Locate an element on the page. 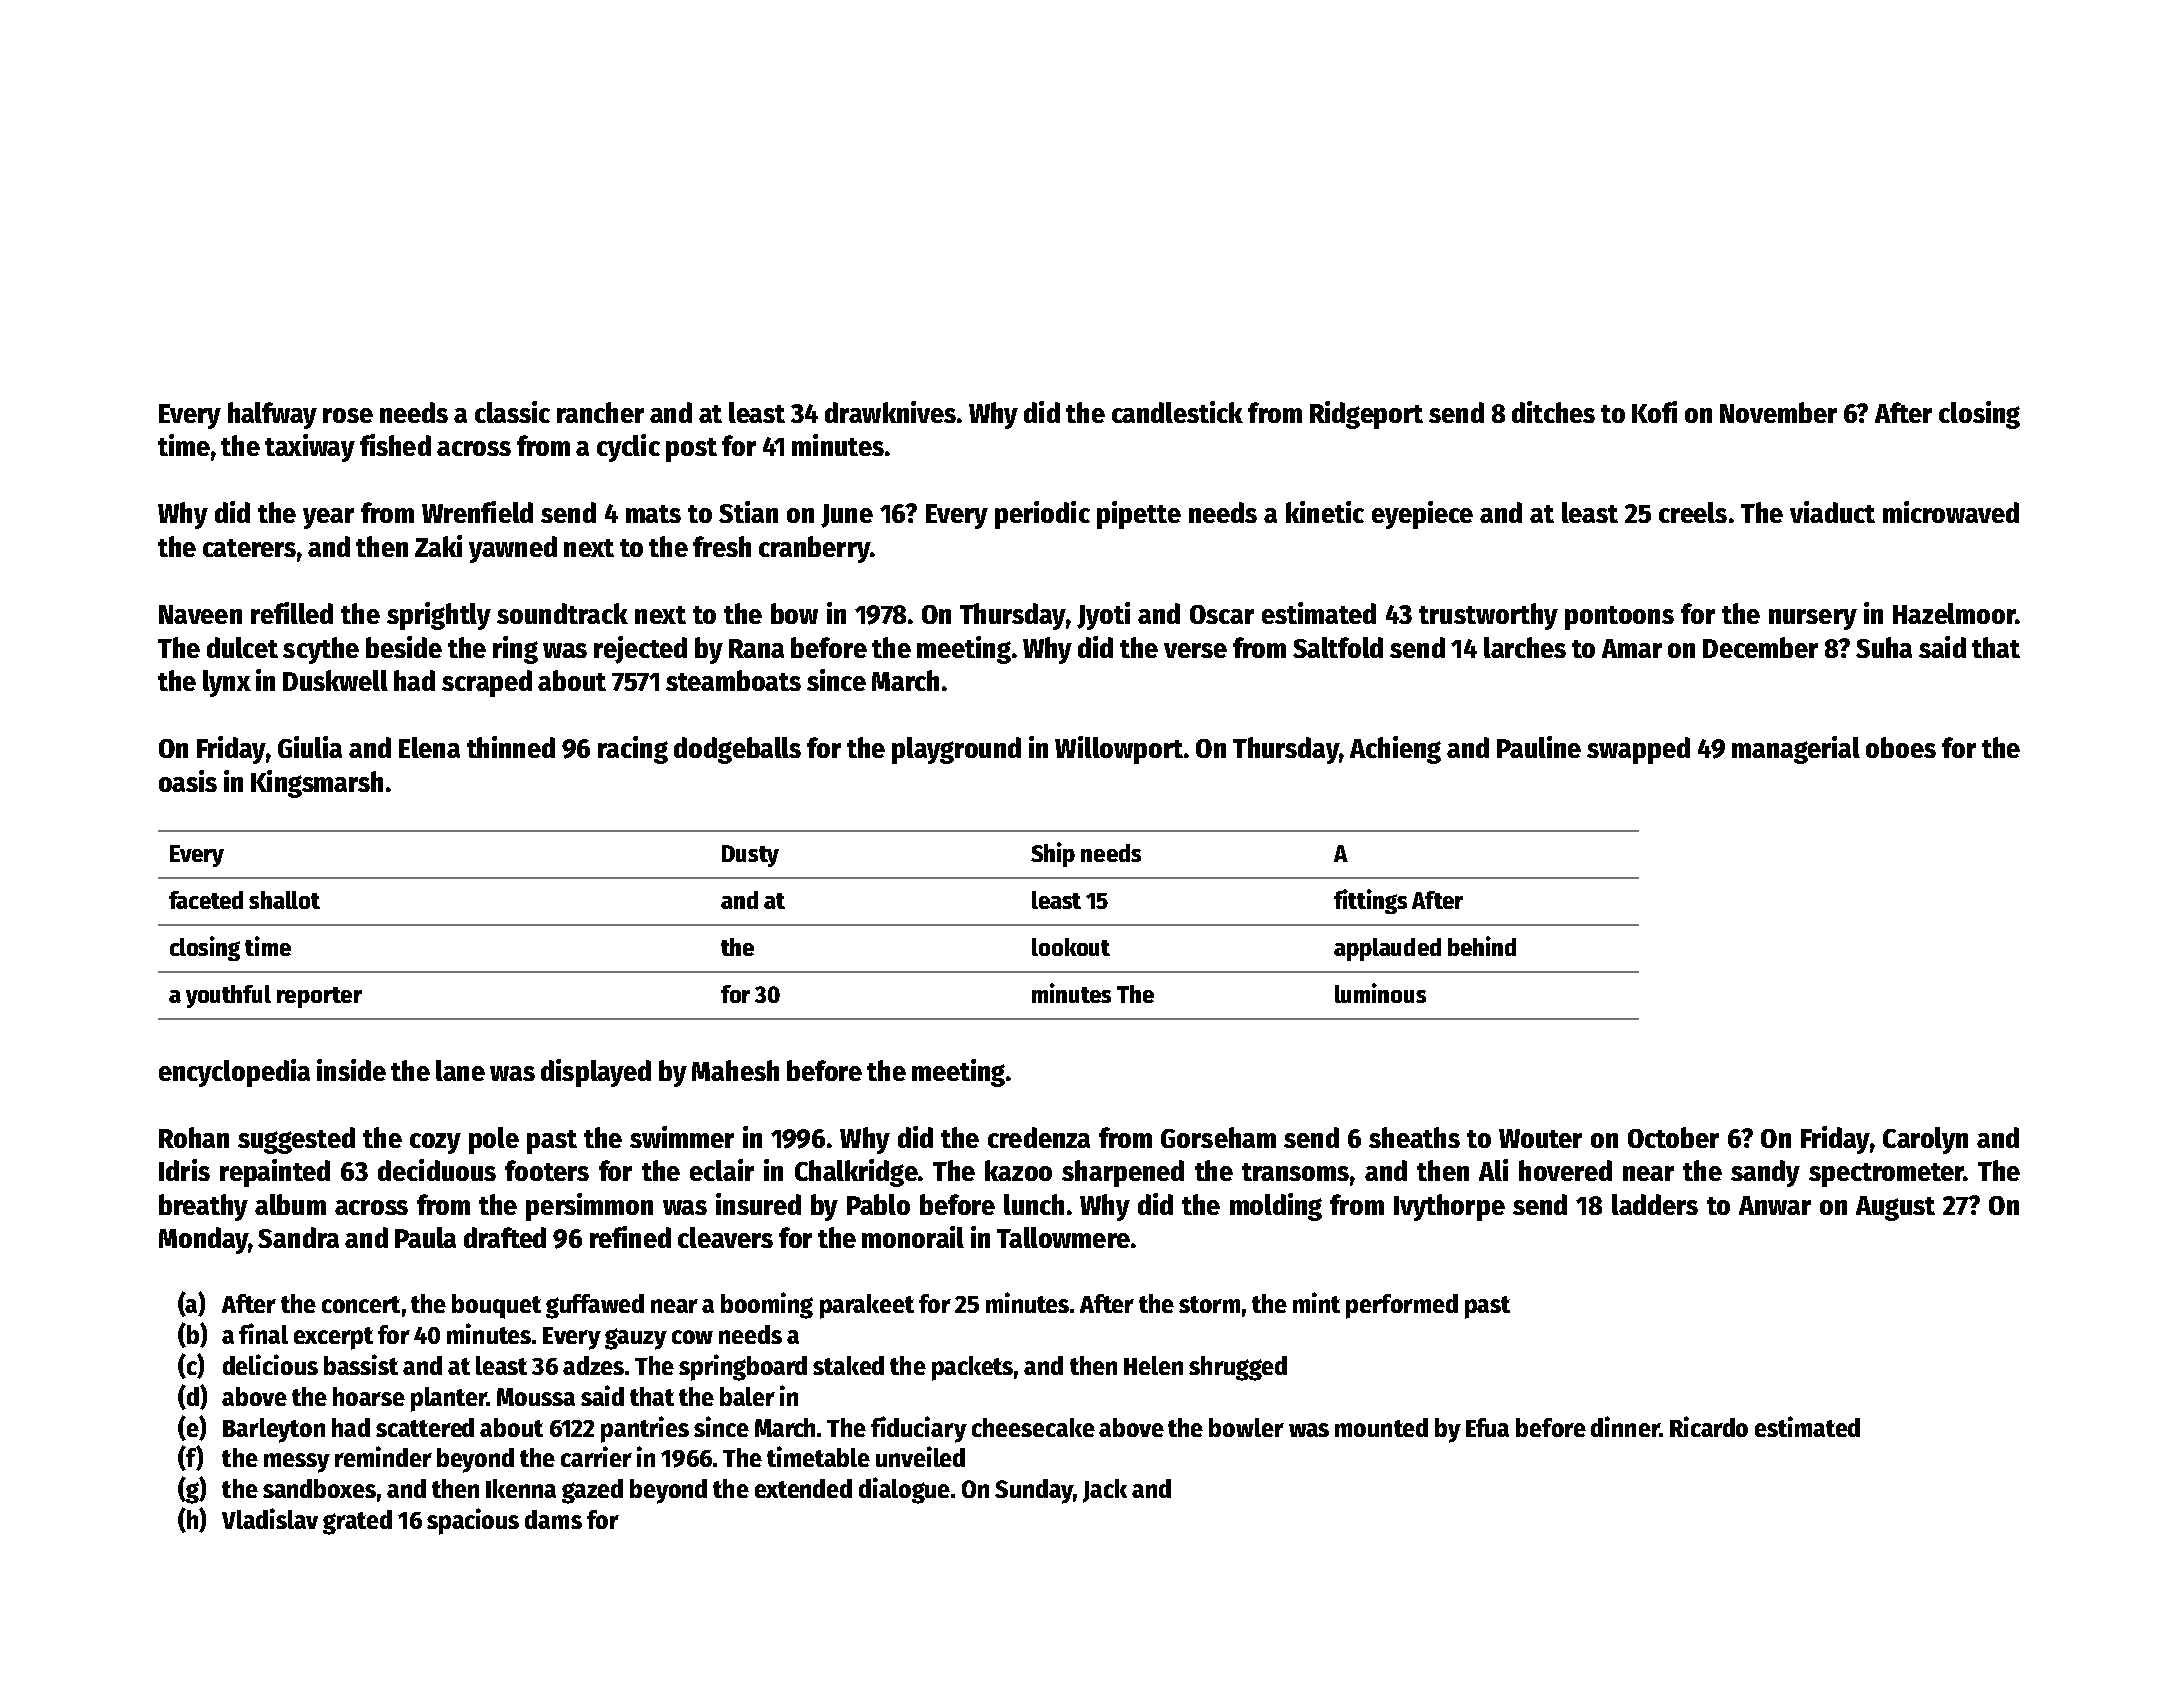  oasis is located at coordinates (188, 781).
